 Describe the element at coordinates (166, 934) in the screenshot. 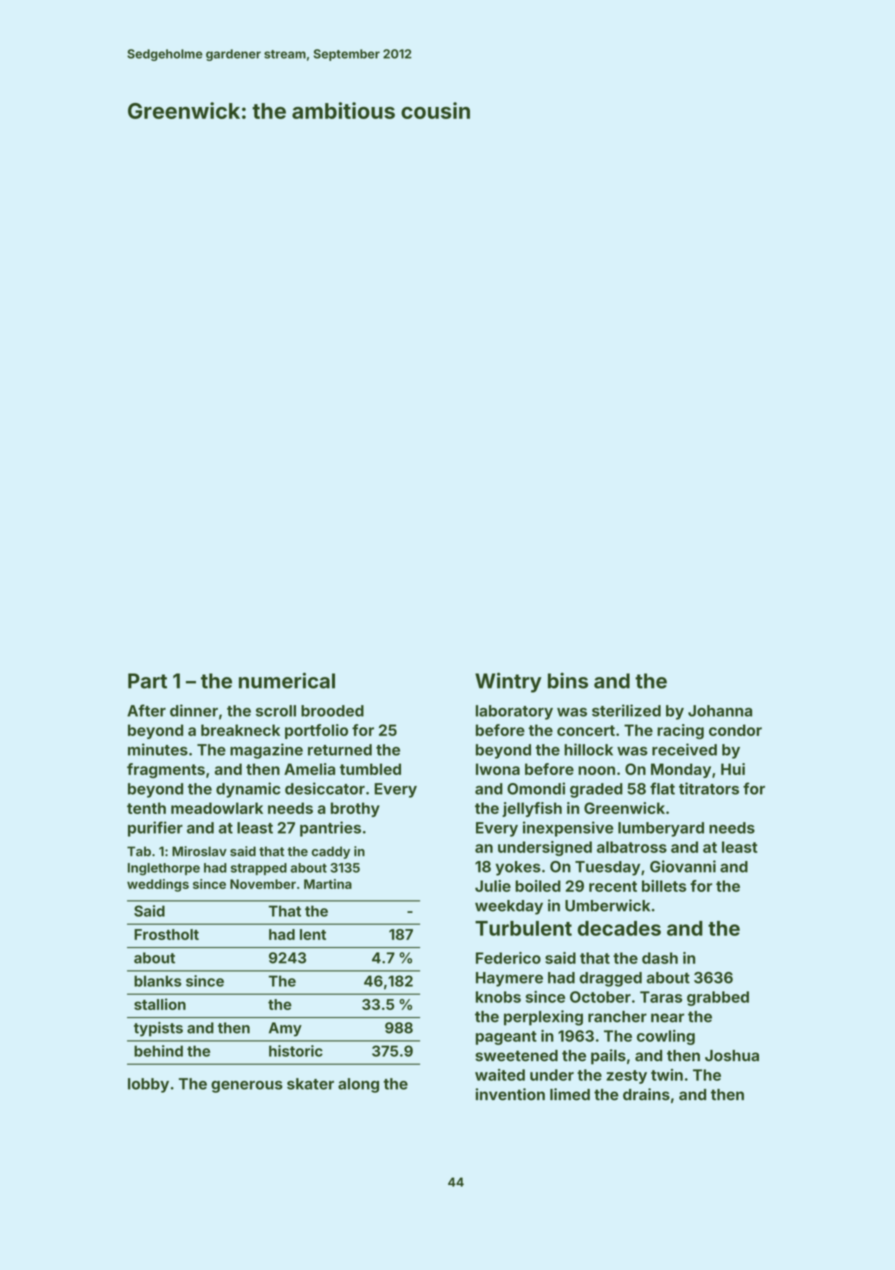

I see `Frostholt` at that location.
